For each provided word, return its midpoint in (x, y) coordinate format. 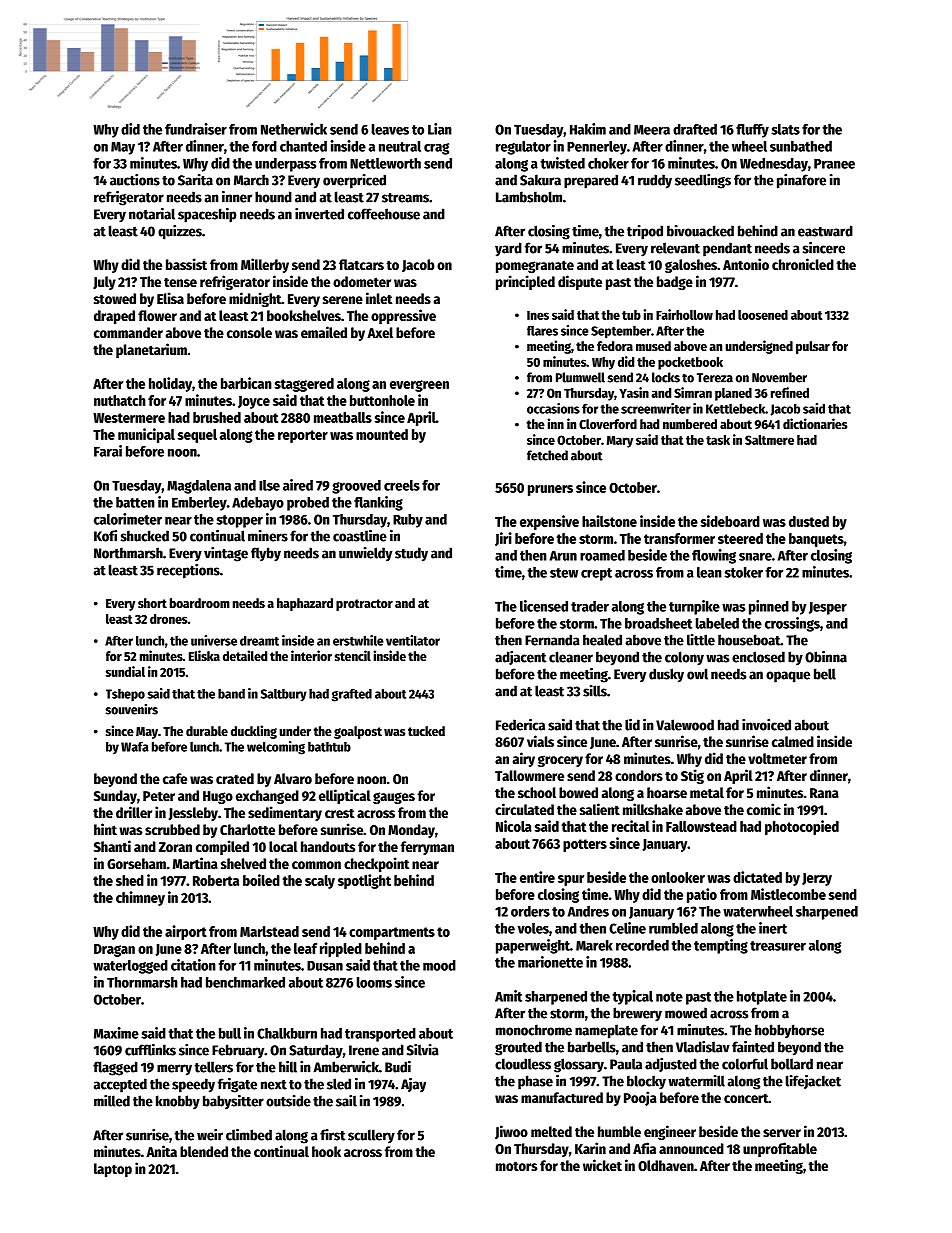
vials (540, 741)
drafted (695, 129)
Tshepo (125, 695)
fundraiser (196, 129)
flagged (115, 1068)
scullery (371, 1136)
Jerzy (817, 879)
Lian (440, 129)
